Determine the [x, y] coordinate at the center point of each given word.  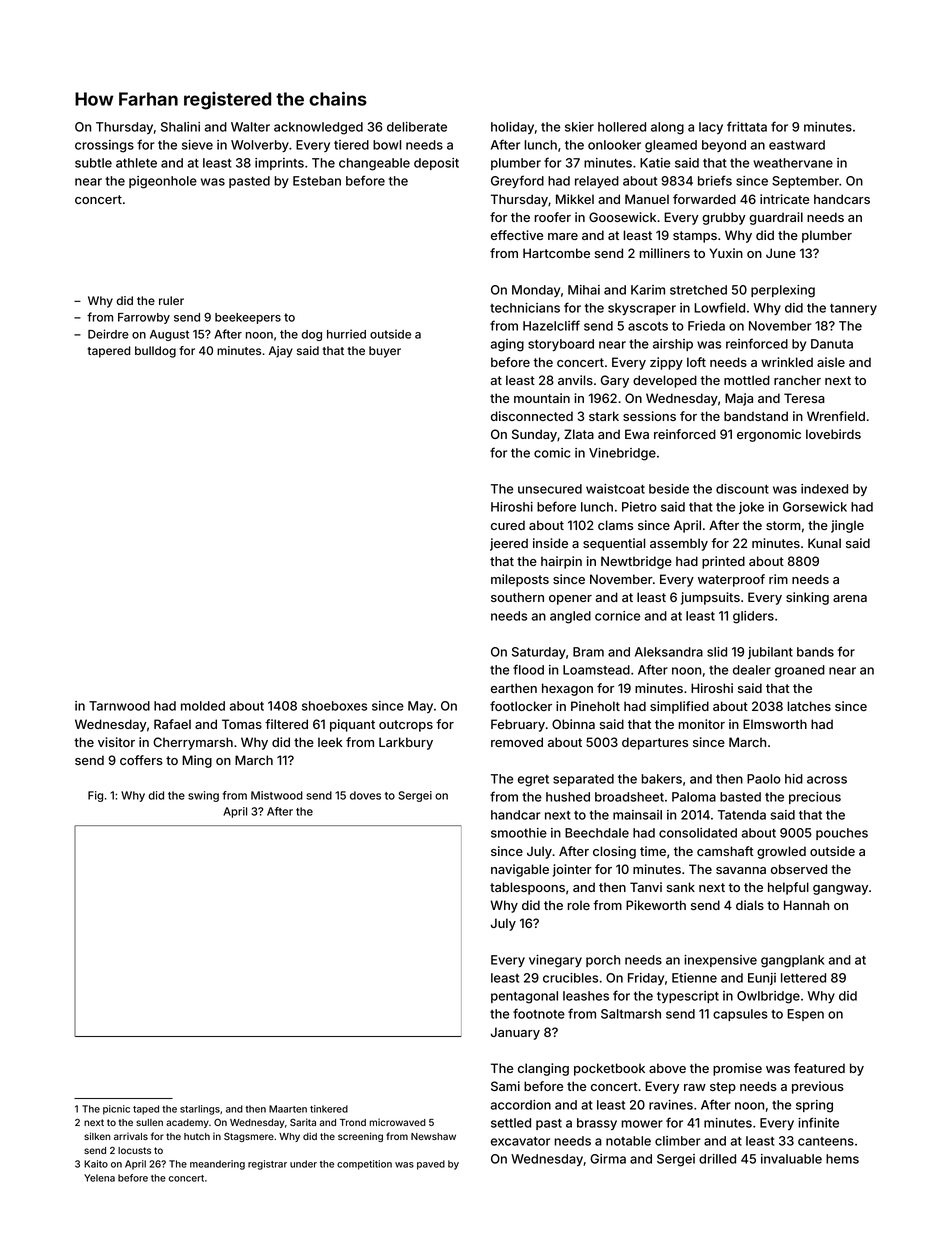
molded [203, 706]
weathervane [793, 163]
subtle [93, 163]
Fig [95, 796]
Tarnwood [119, 706]
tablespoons [527, 888]
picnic [116, 1110]
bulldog [155, 352]
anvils [575, 380]
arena [850, 598]
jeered [509, 544]
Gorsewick [815, 507]
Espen [805, 1015]
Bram [588, 652]
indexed [824, 489]
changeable [374, 164]
